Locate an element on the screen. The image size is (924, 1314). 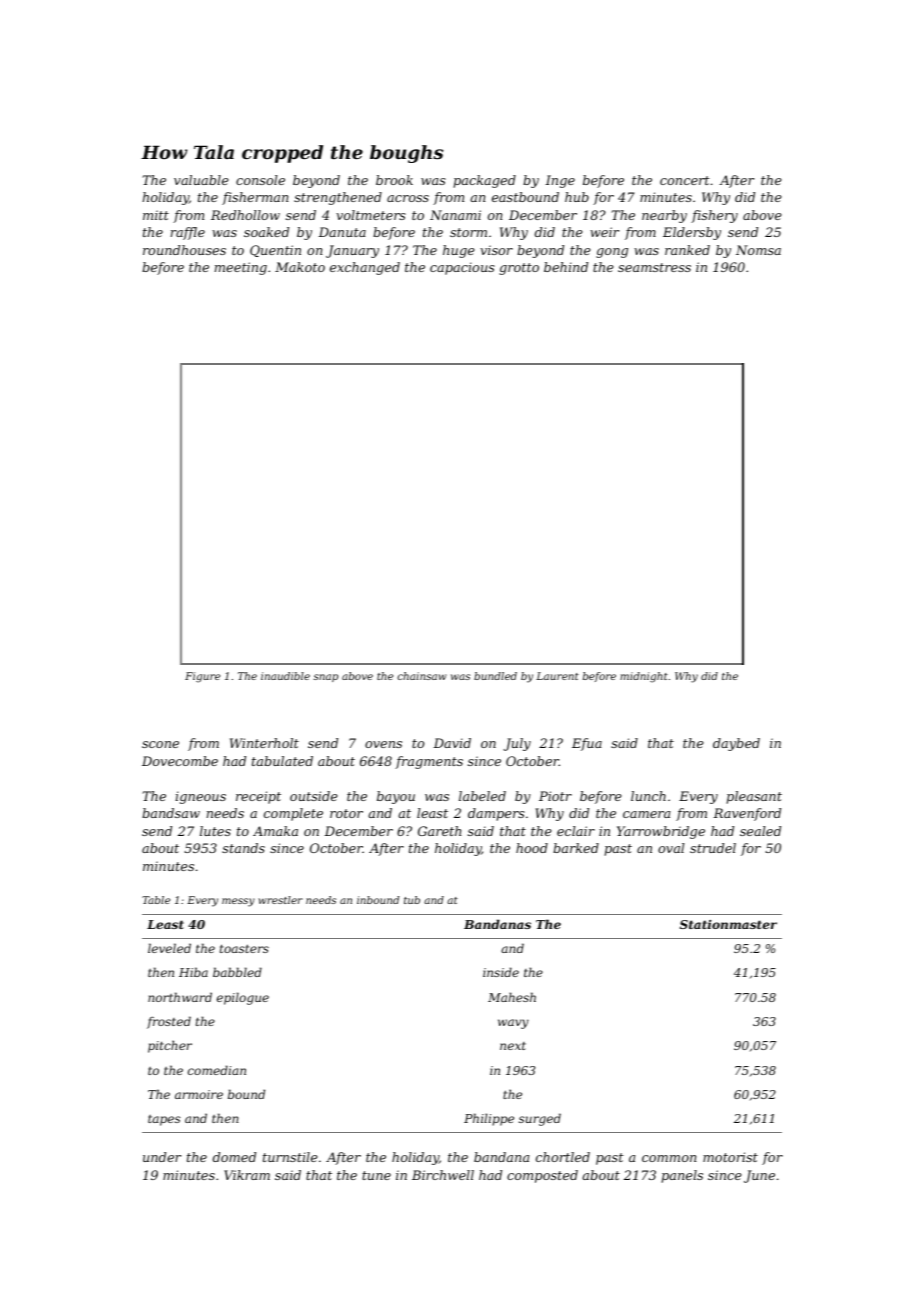
inaudible is located at coordinates (285, 676).
